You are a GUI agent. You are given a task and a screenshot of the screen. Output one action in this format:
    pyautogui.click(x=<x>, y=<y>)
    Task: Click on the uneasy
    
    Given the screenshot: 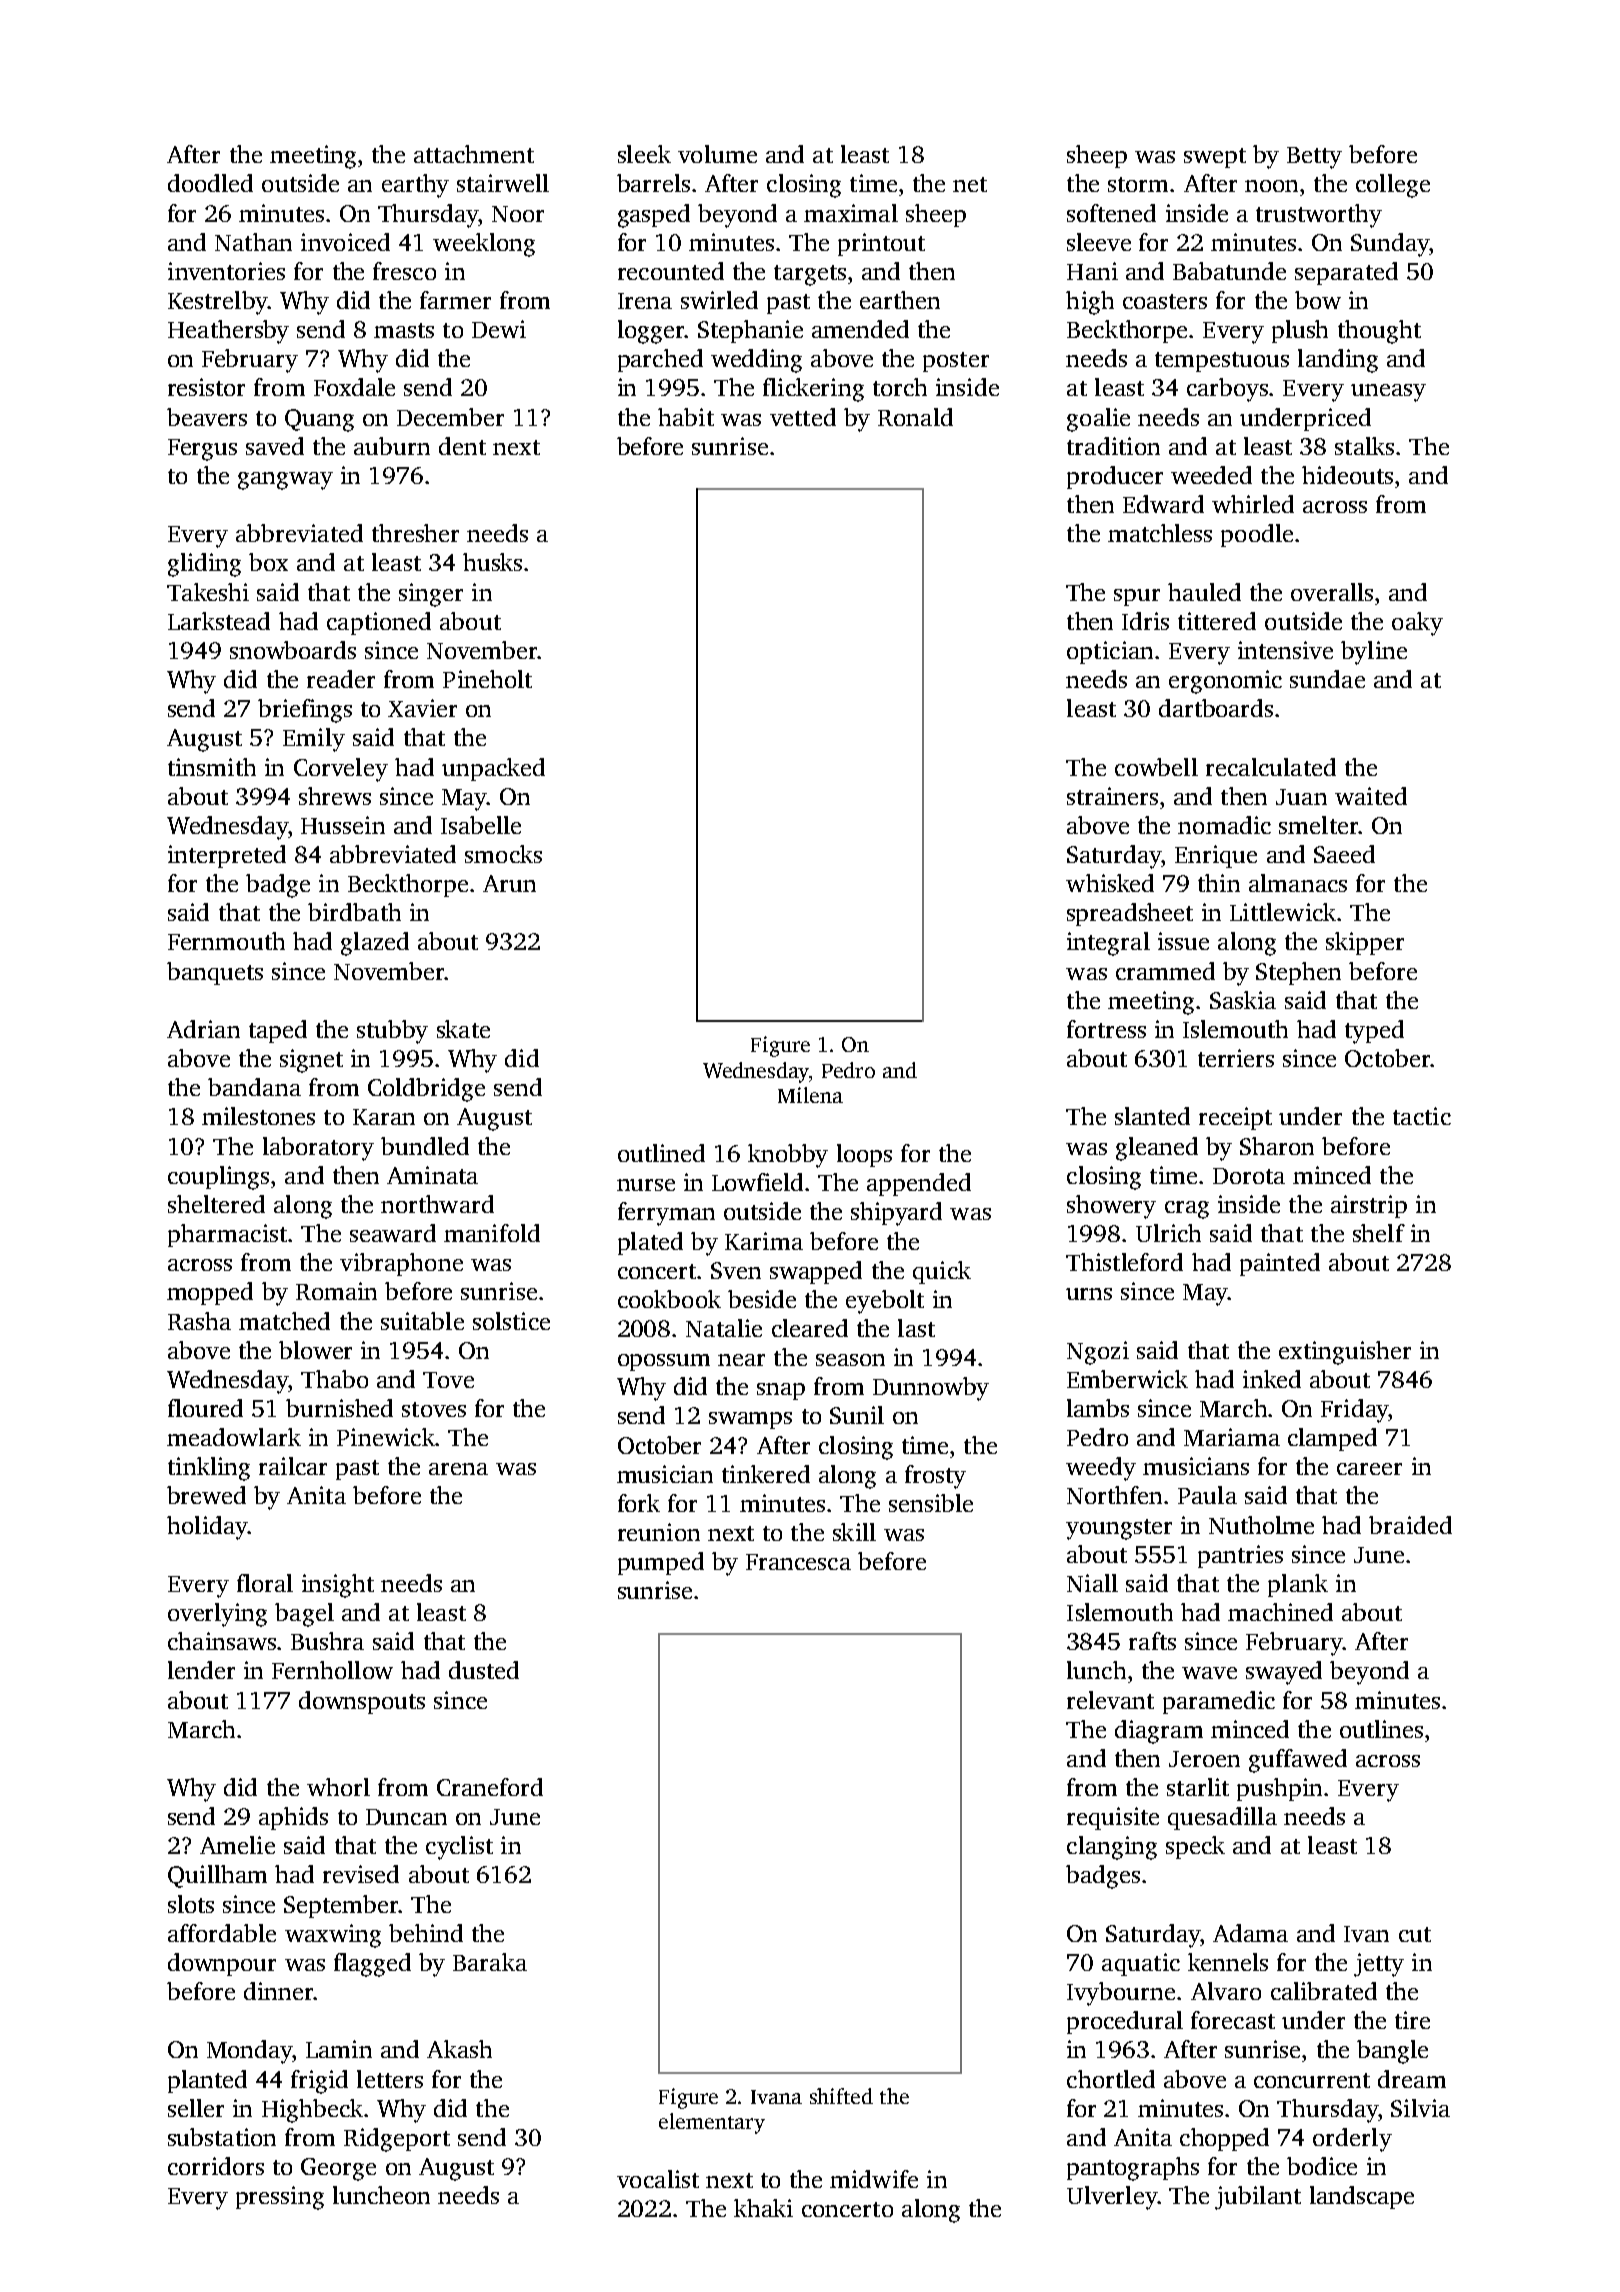 What is the action you would take?
    pyautogui.click(x=1388, y=393)
